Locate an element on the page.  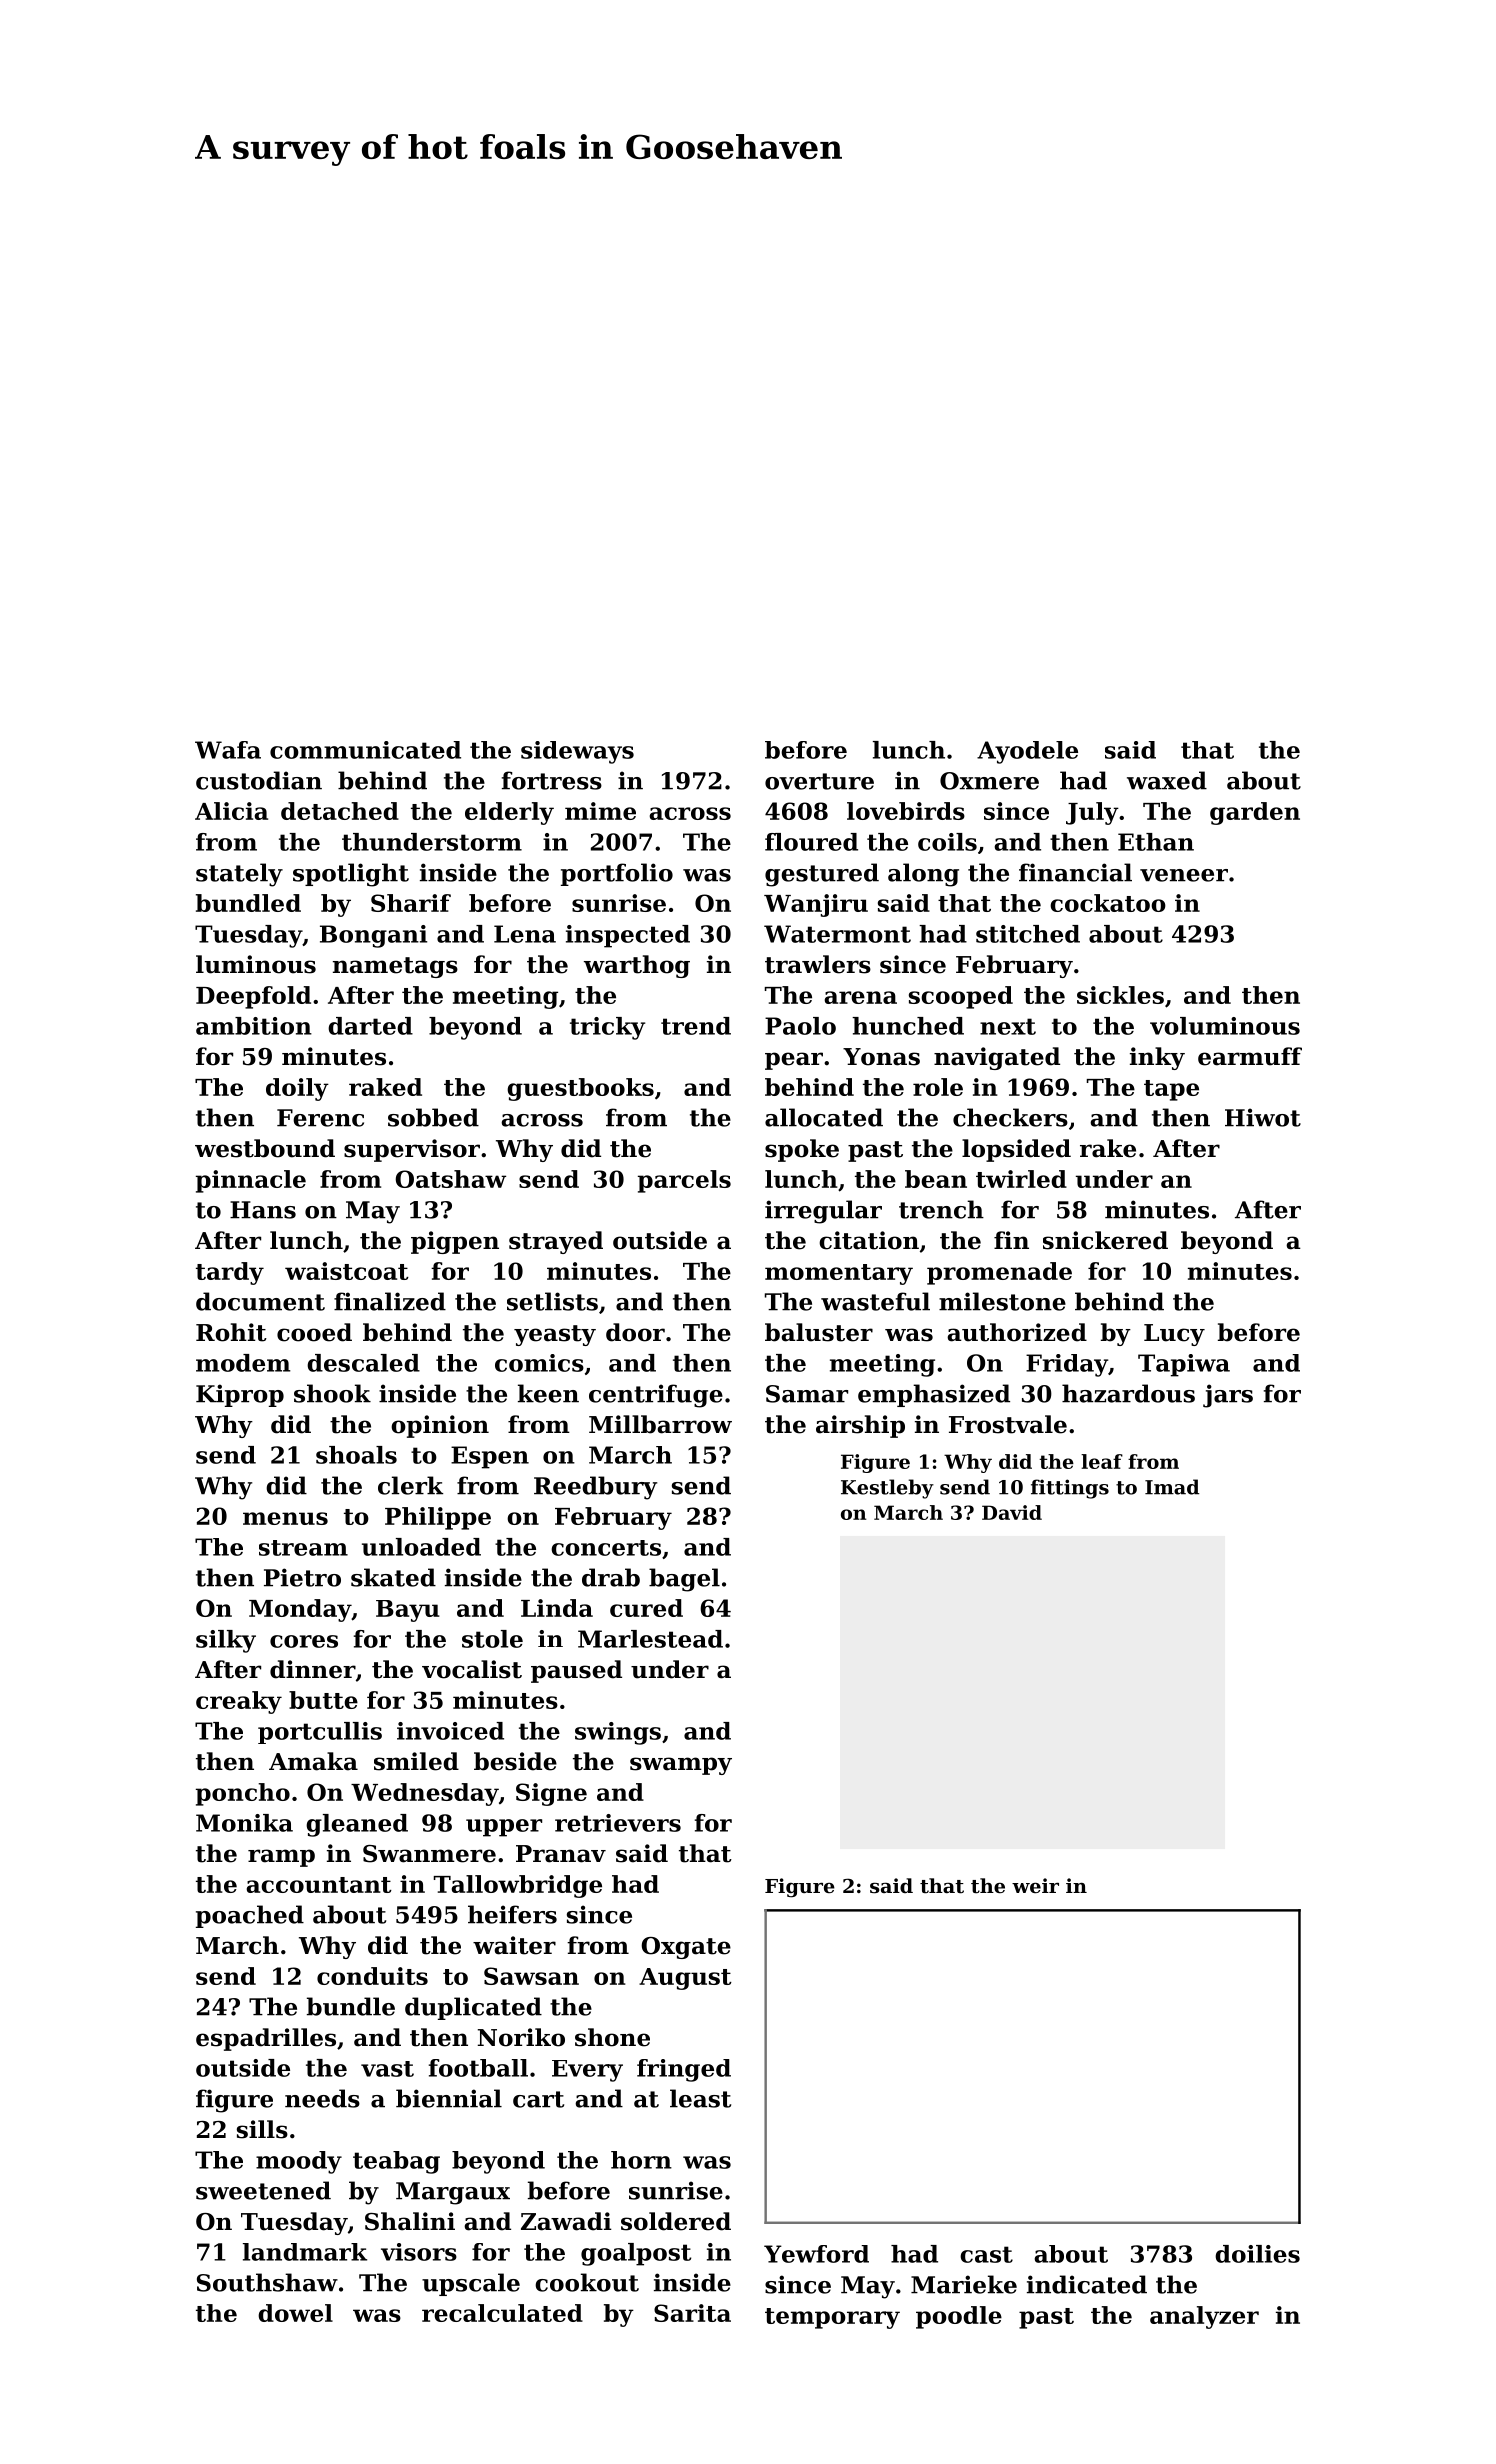
Imad is located at coordinates (1172, 1487).
